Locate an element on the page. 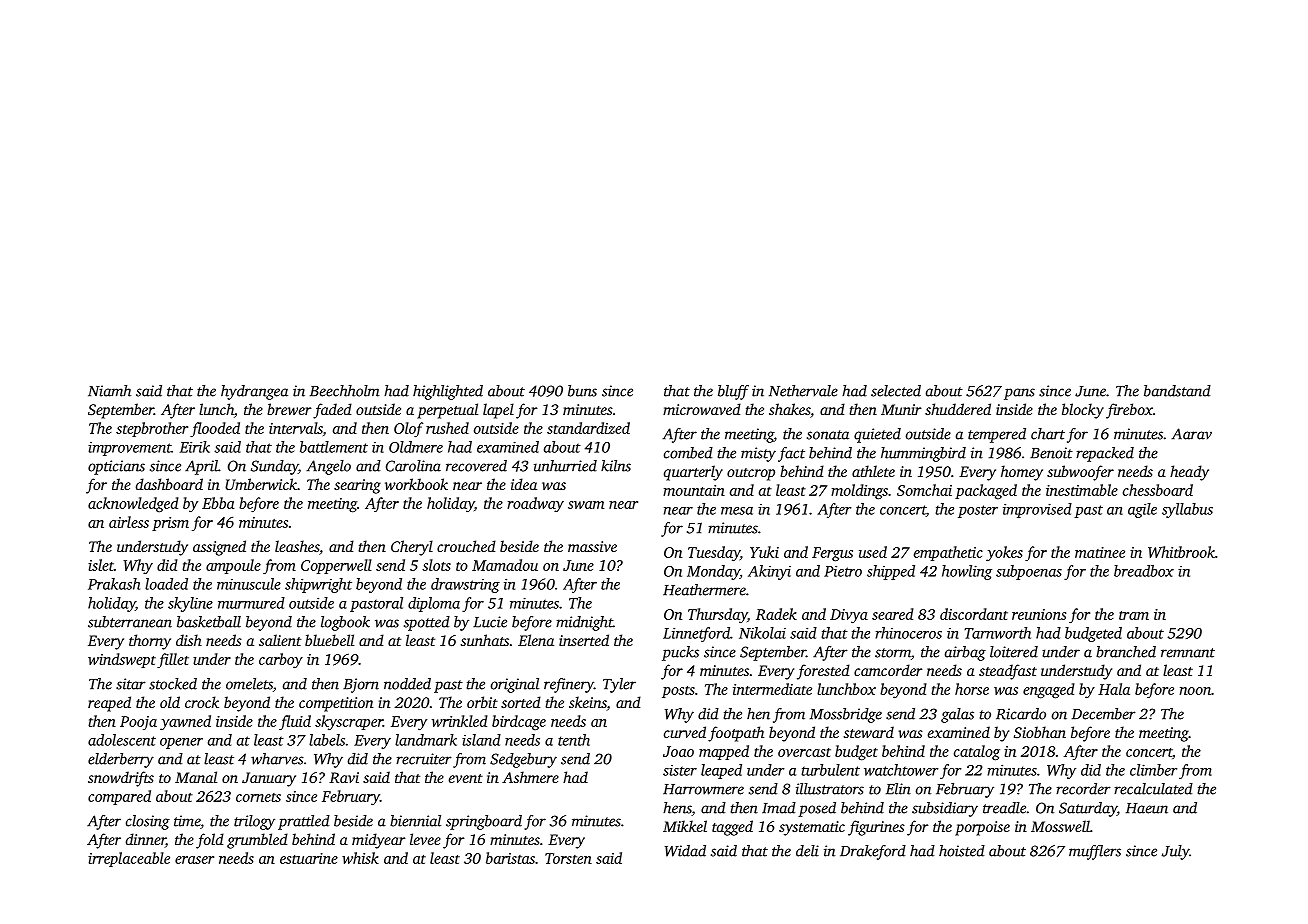 This page has width=1308, height=924. rushed is located at coordinates (447, 428).
